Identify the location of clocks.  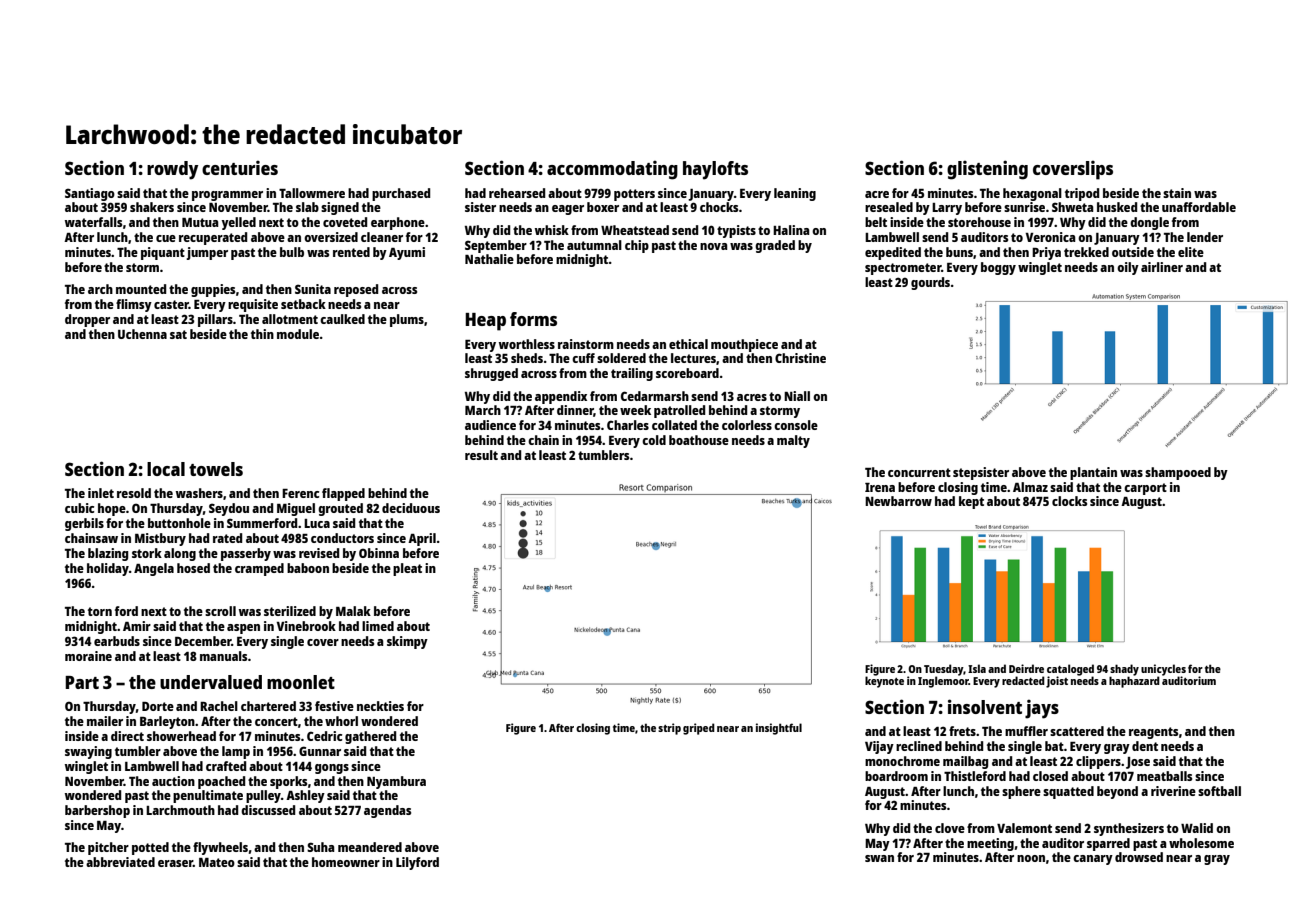
(1069, 501).
